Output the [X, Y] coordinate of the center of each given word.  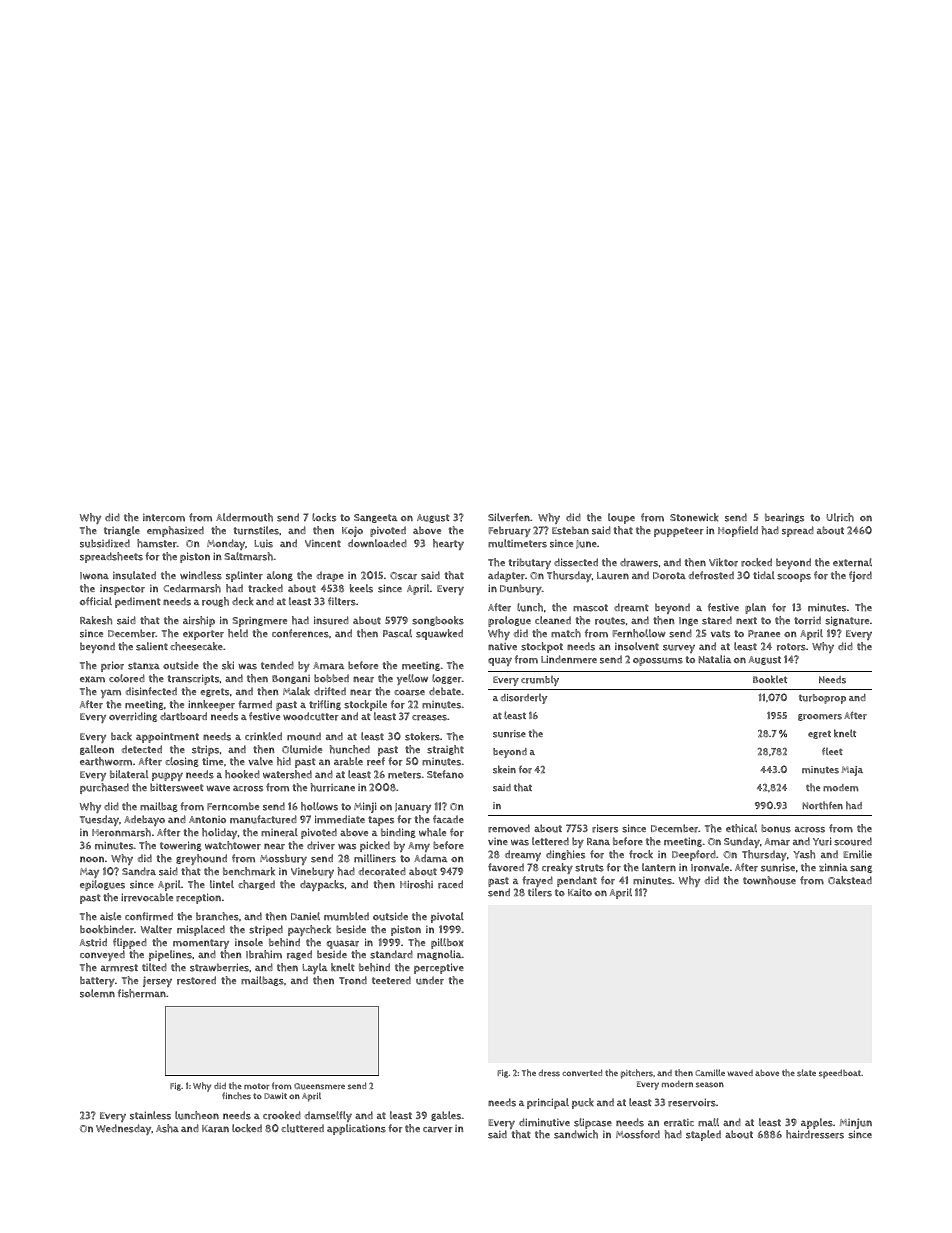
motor [257, 1086]
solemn [97, 993]
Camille [710, 1072]
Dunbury [521, 589]
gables [446, 1116]
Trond [353, 980]
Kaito [580, 892]
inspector [122, 590]
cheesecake [196, 646]
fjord [860, 576]
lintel [222, 884]
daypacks [322, 885]
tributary [529, 563]
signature [847, 621]
